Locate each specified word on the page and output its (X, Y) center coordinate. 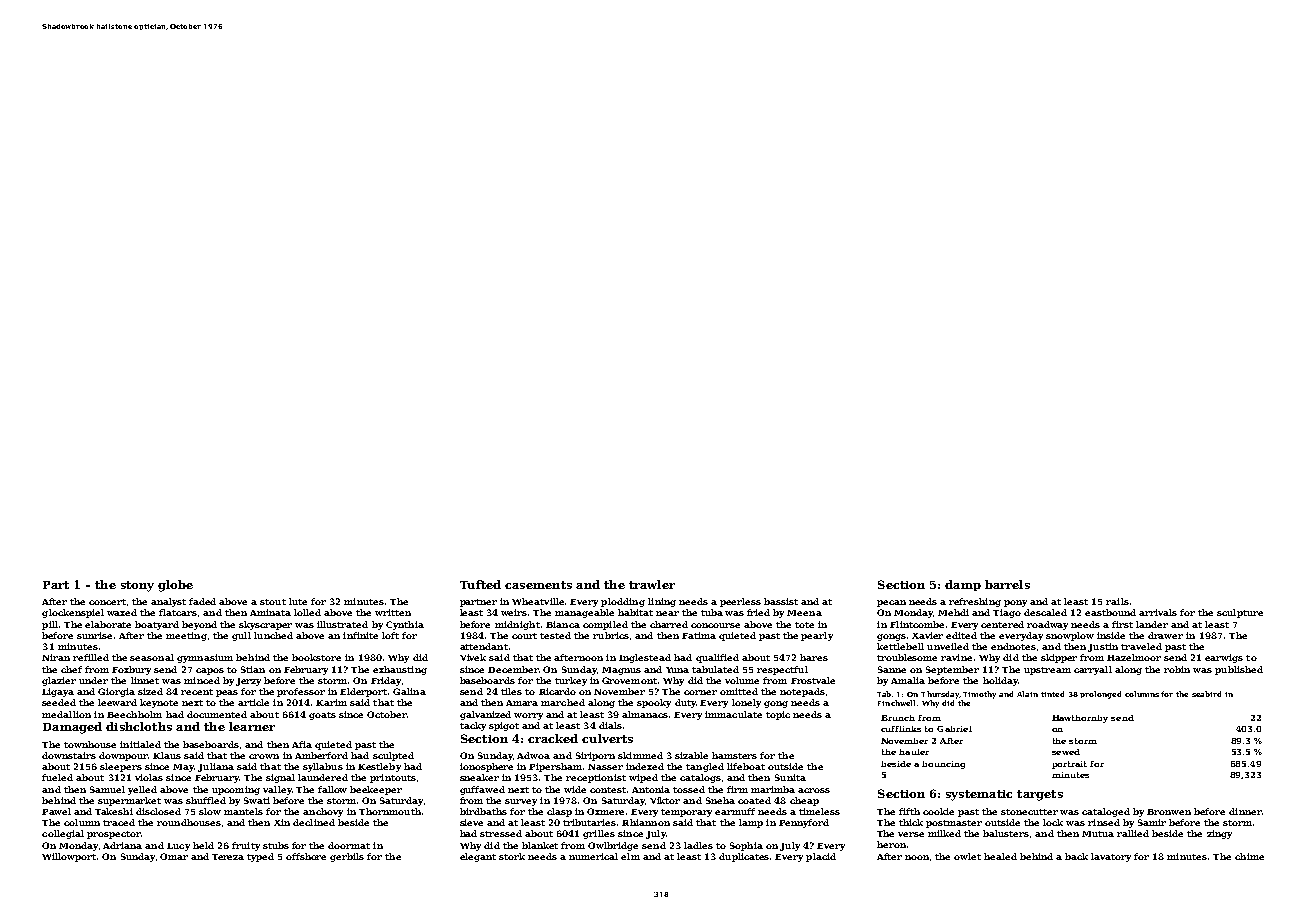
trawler (652, 584)
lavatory (1111, 857)
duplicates (744, 857)
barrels (1007, 584)
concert (107, 602)
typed (260, 857)
